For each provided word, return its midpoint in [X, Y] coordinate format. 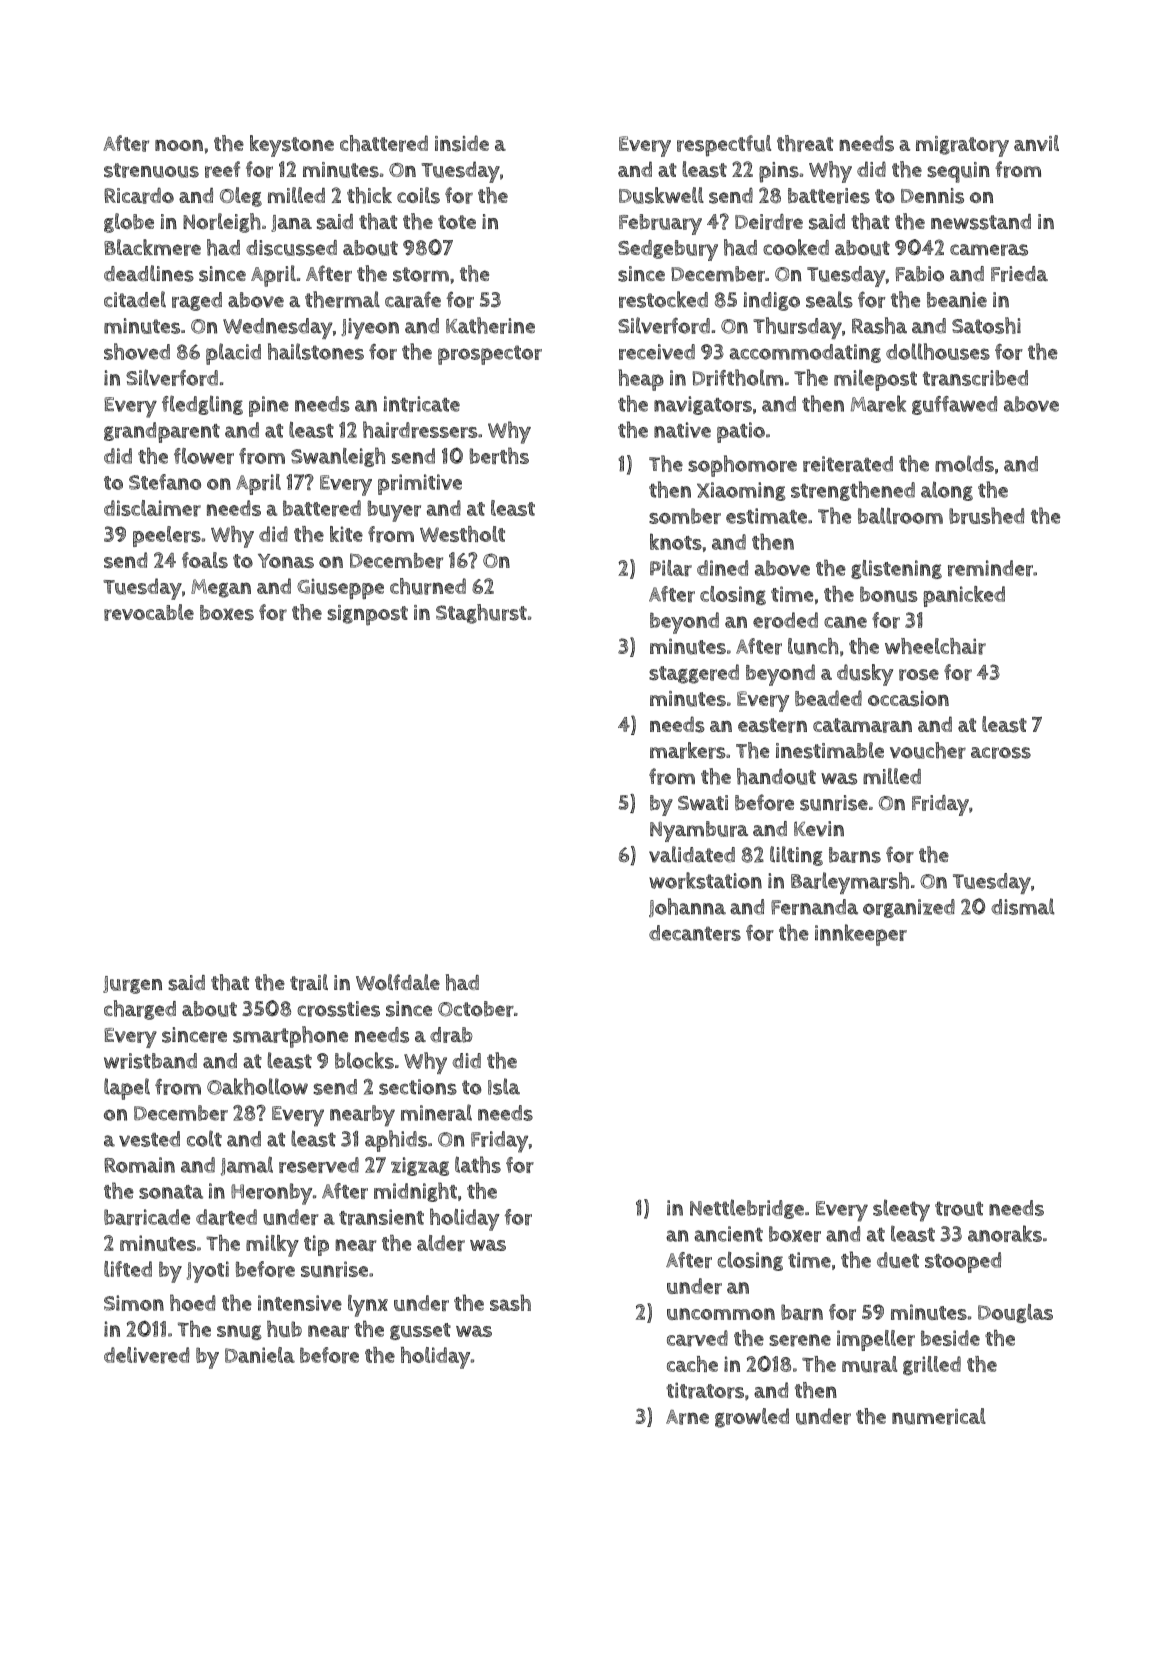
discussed [291, 248]
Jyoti [208, 1272]
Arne [687, 1417]
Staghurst [481, 614]
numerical [939, 1416]
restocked [663, 299]
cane [845, 622]
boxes [227, 613]
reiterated [848, 464]
